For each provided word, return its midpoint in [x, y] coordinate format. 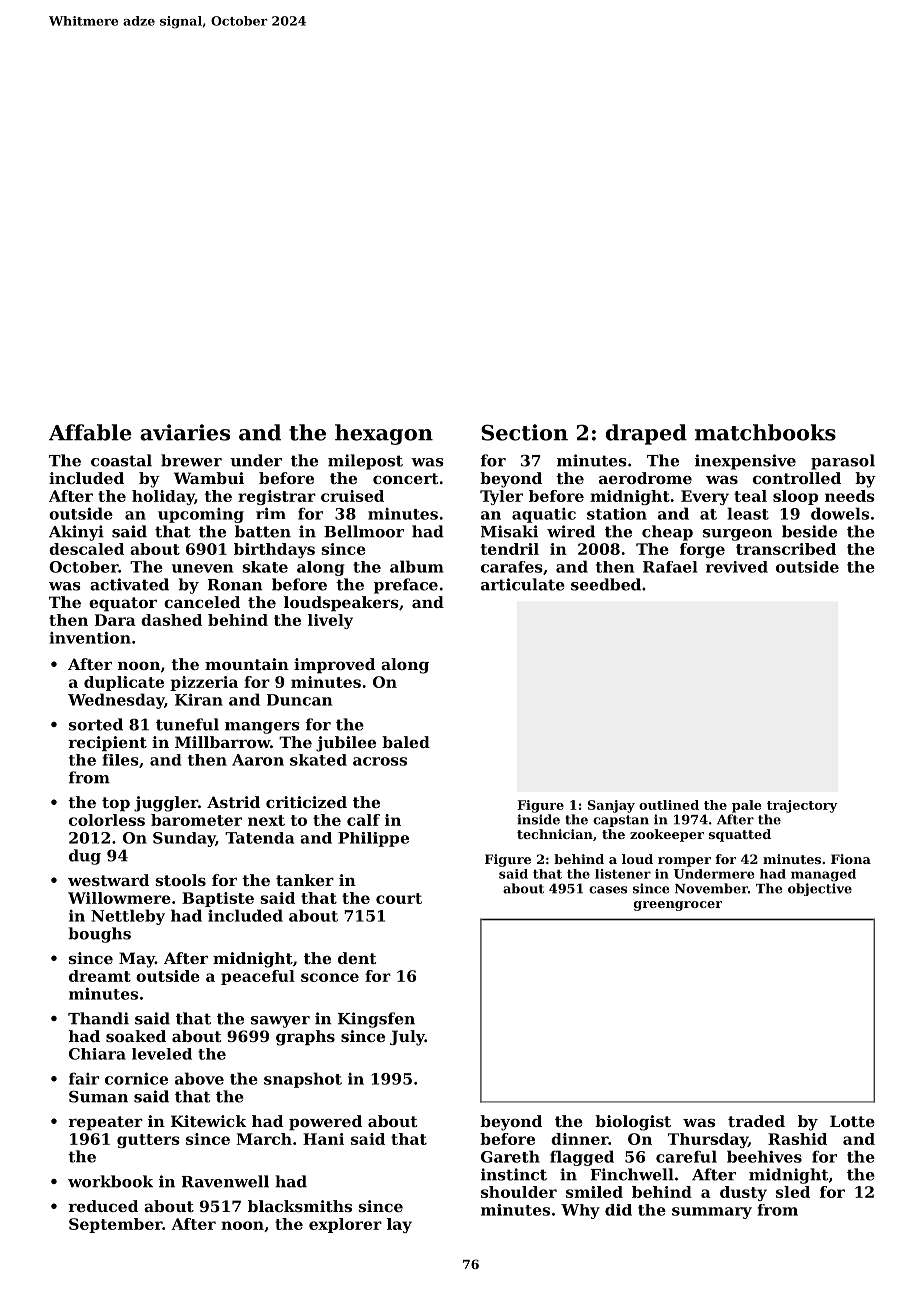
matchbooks [765, 432]
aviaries [185, 432]
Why [580, 1211]
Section [524, 432]
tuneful [187, 724]
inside [538, 819]
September [115, 1225]
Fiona [851, 859]
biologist [633, 1123]
